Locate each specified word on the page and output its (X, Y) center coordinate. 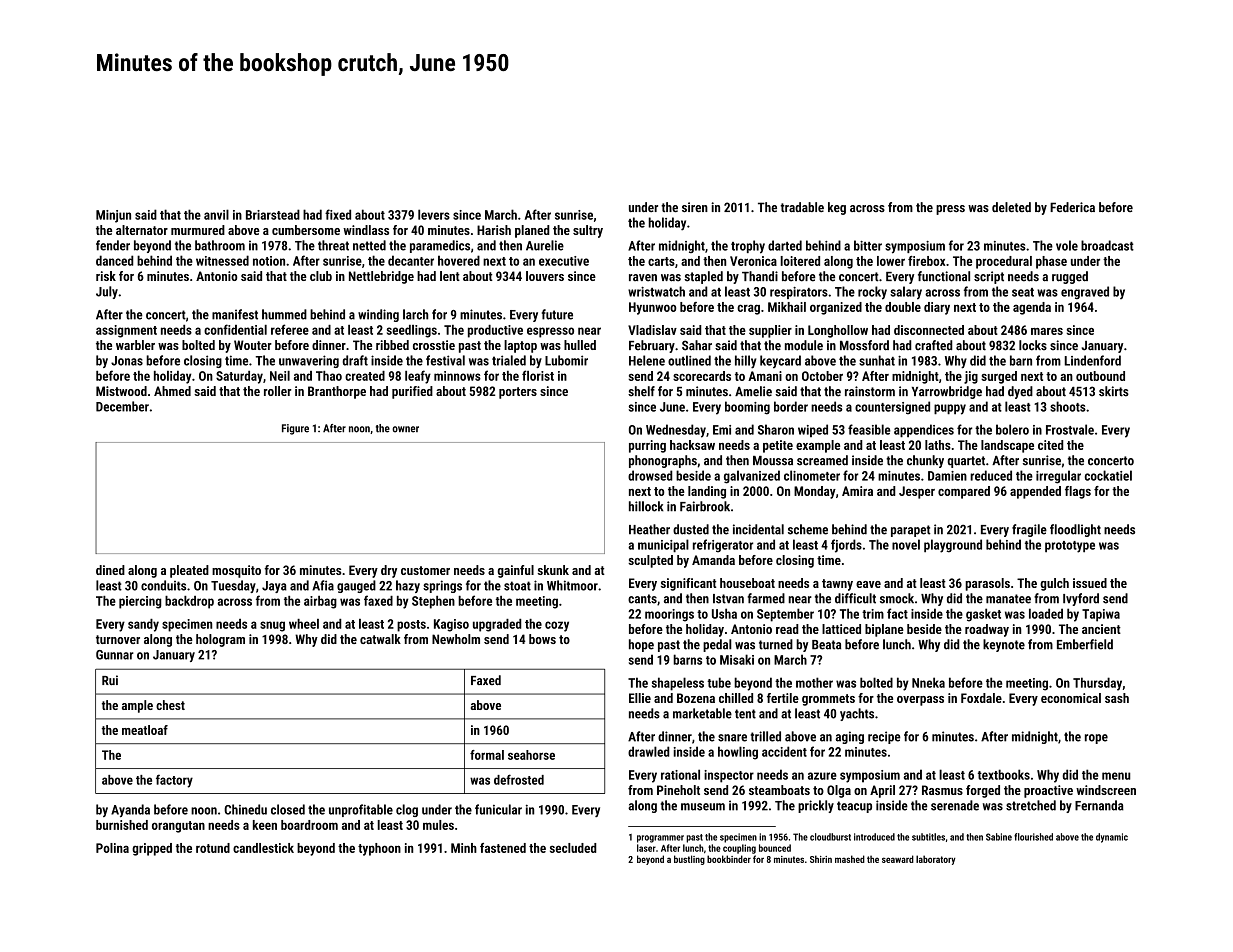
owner (405, 429)
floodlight (1075, 530)
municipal (663, 546)
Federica (1072, 207)
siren (695, 207)
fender (113, 245)
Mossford (864, 345)
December (122, 406)
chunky (925, 461)
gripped (152, 849)
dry (389, 571)
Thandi (760, 276)
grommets (828, 700)
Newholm (456, 639)
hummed (284, 314)
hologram (220, 640)
